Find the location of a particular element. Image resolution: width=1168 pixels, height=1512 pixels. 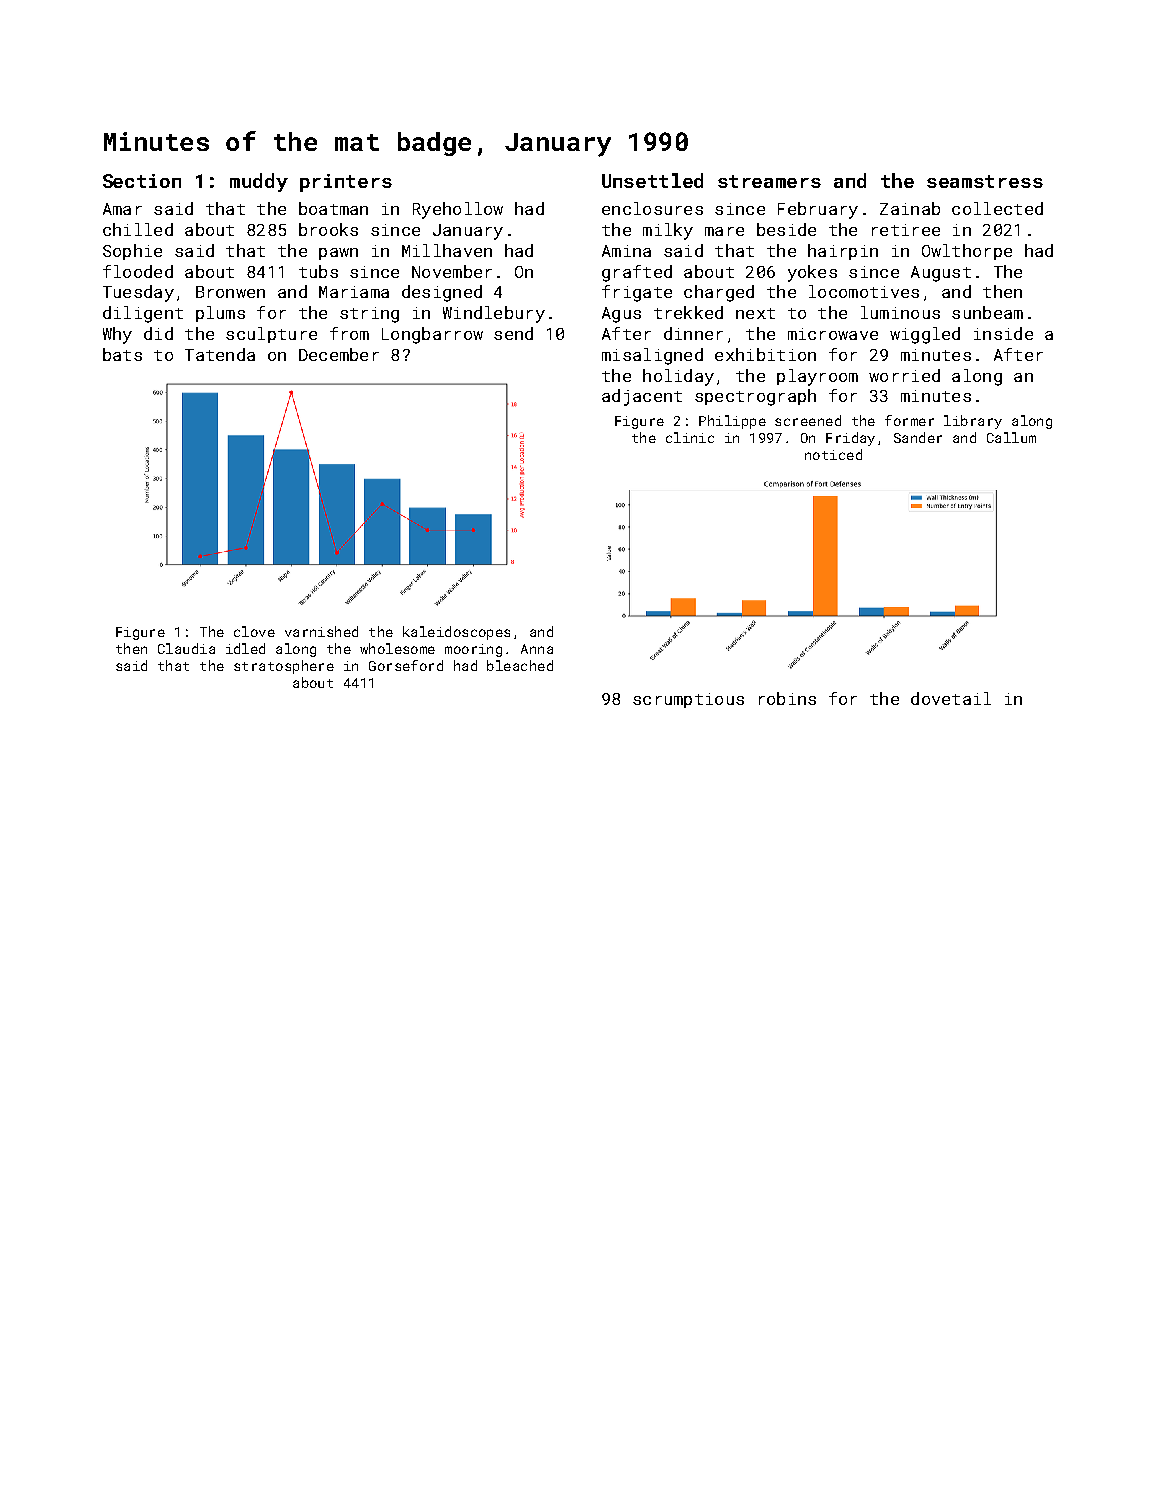

Unsettled is located at coordinates (652, 180).
